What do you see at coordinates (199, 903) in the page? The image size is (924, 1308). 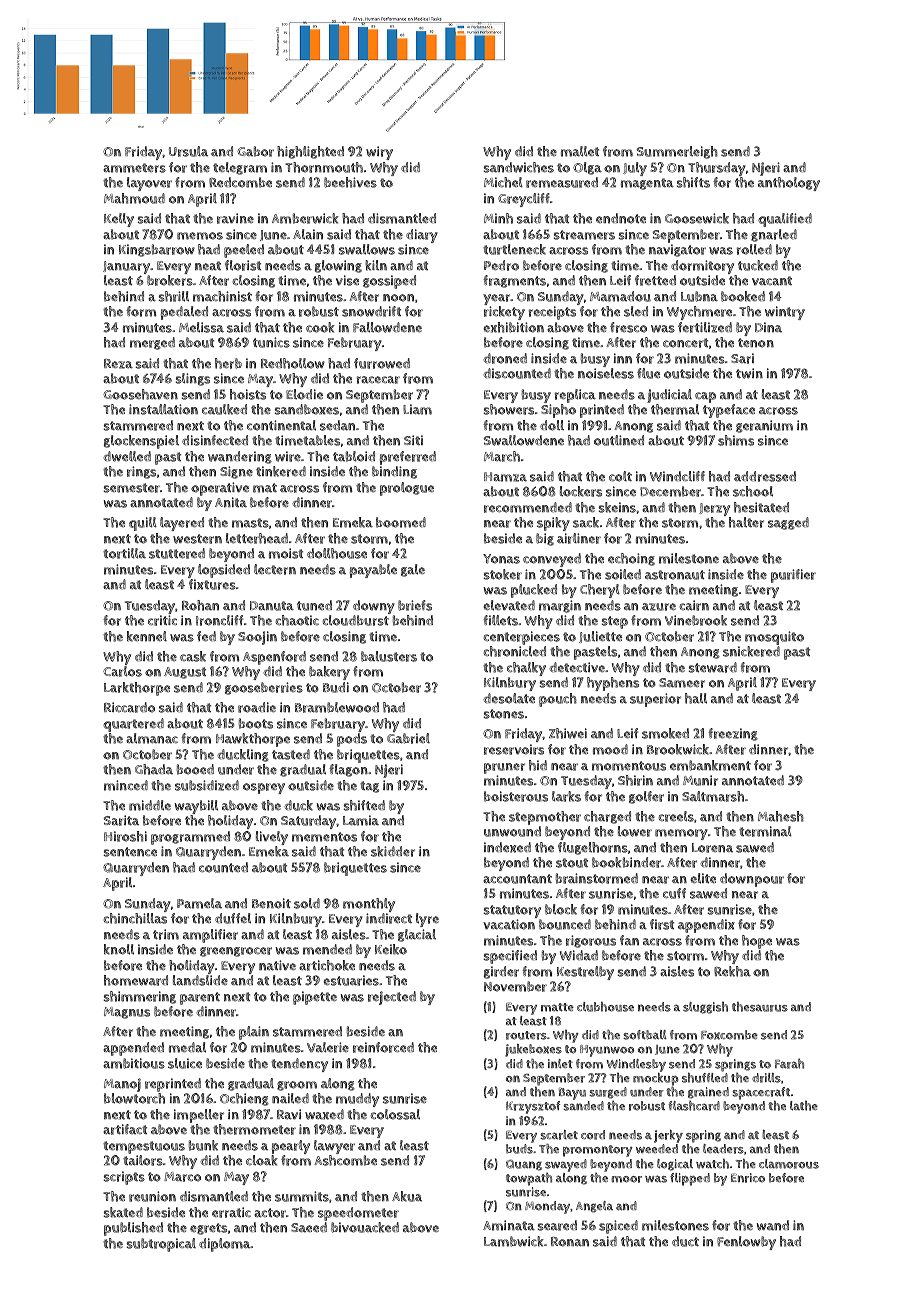 I see `Pamela` at bounding box center [199, 903].
